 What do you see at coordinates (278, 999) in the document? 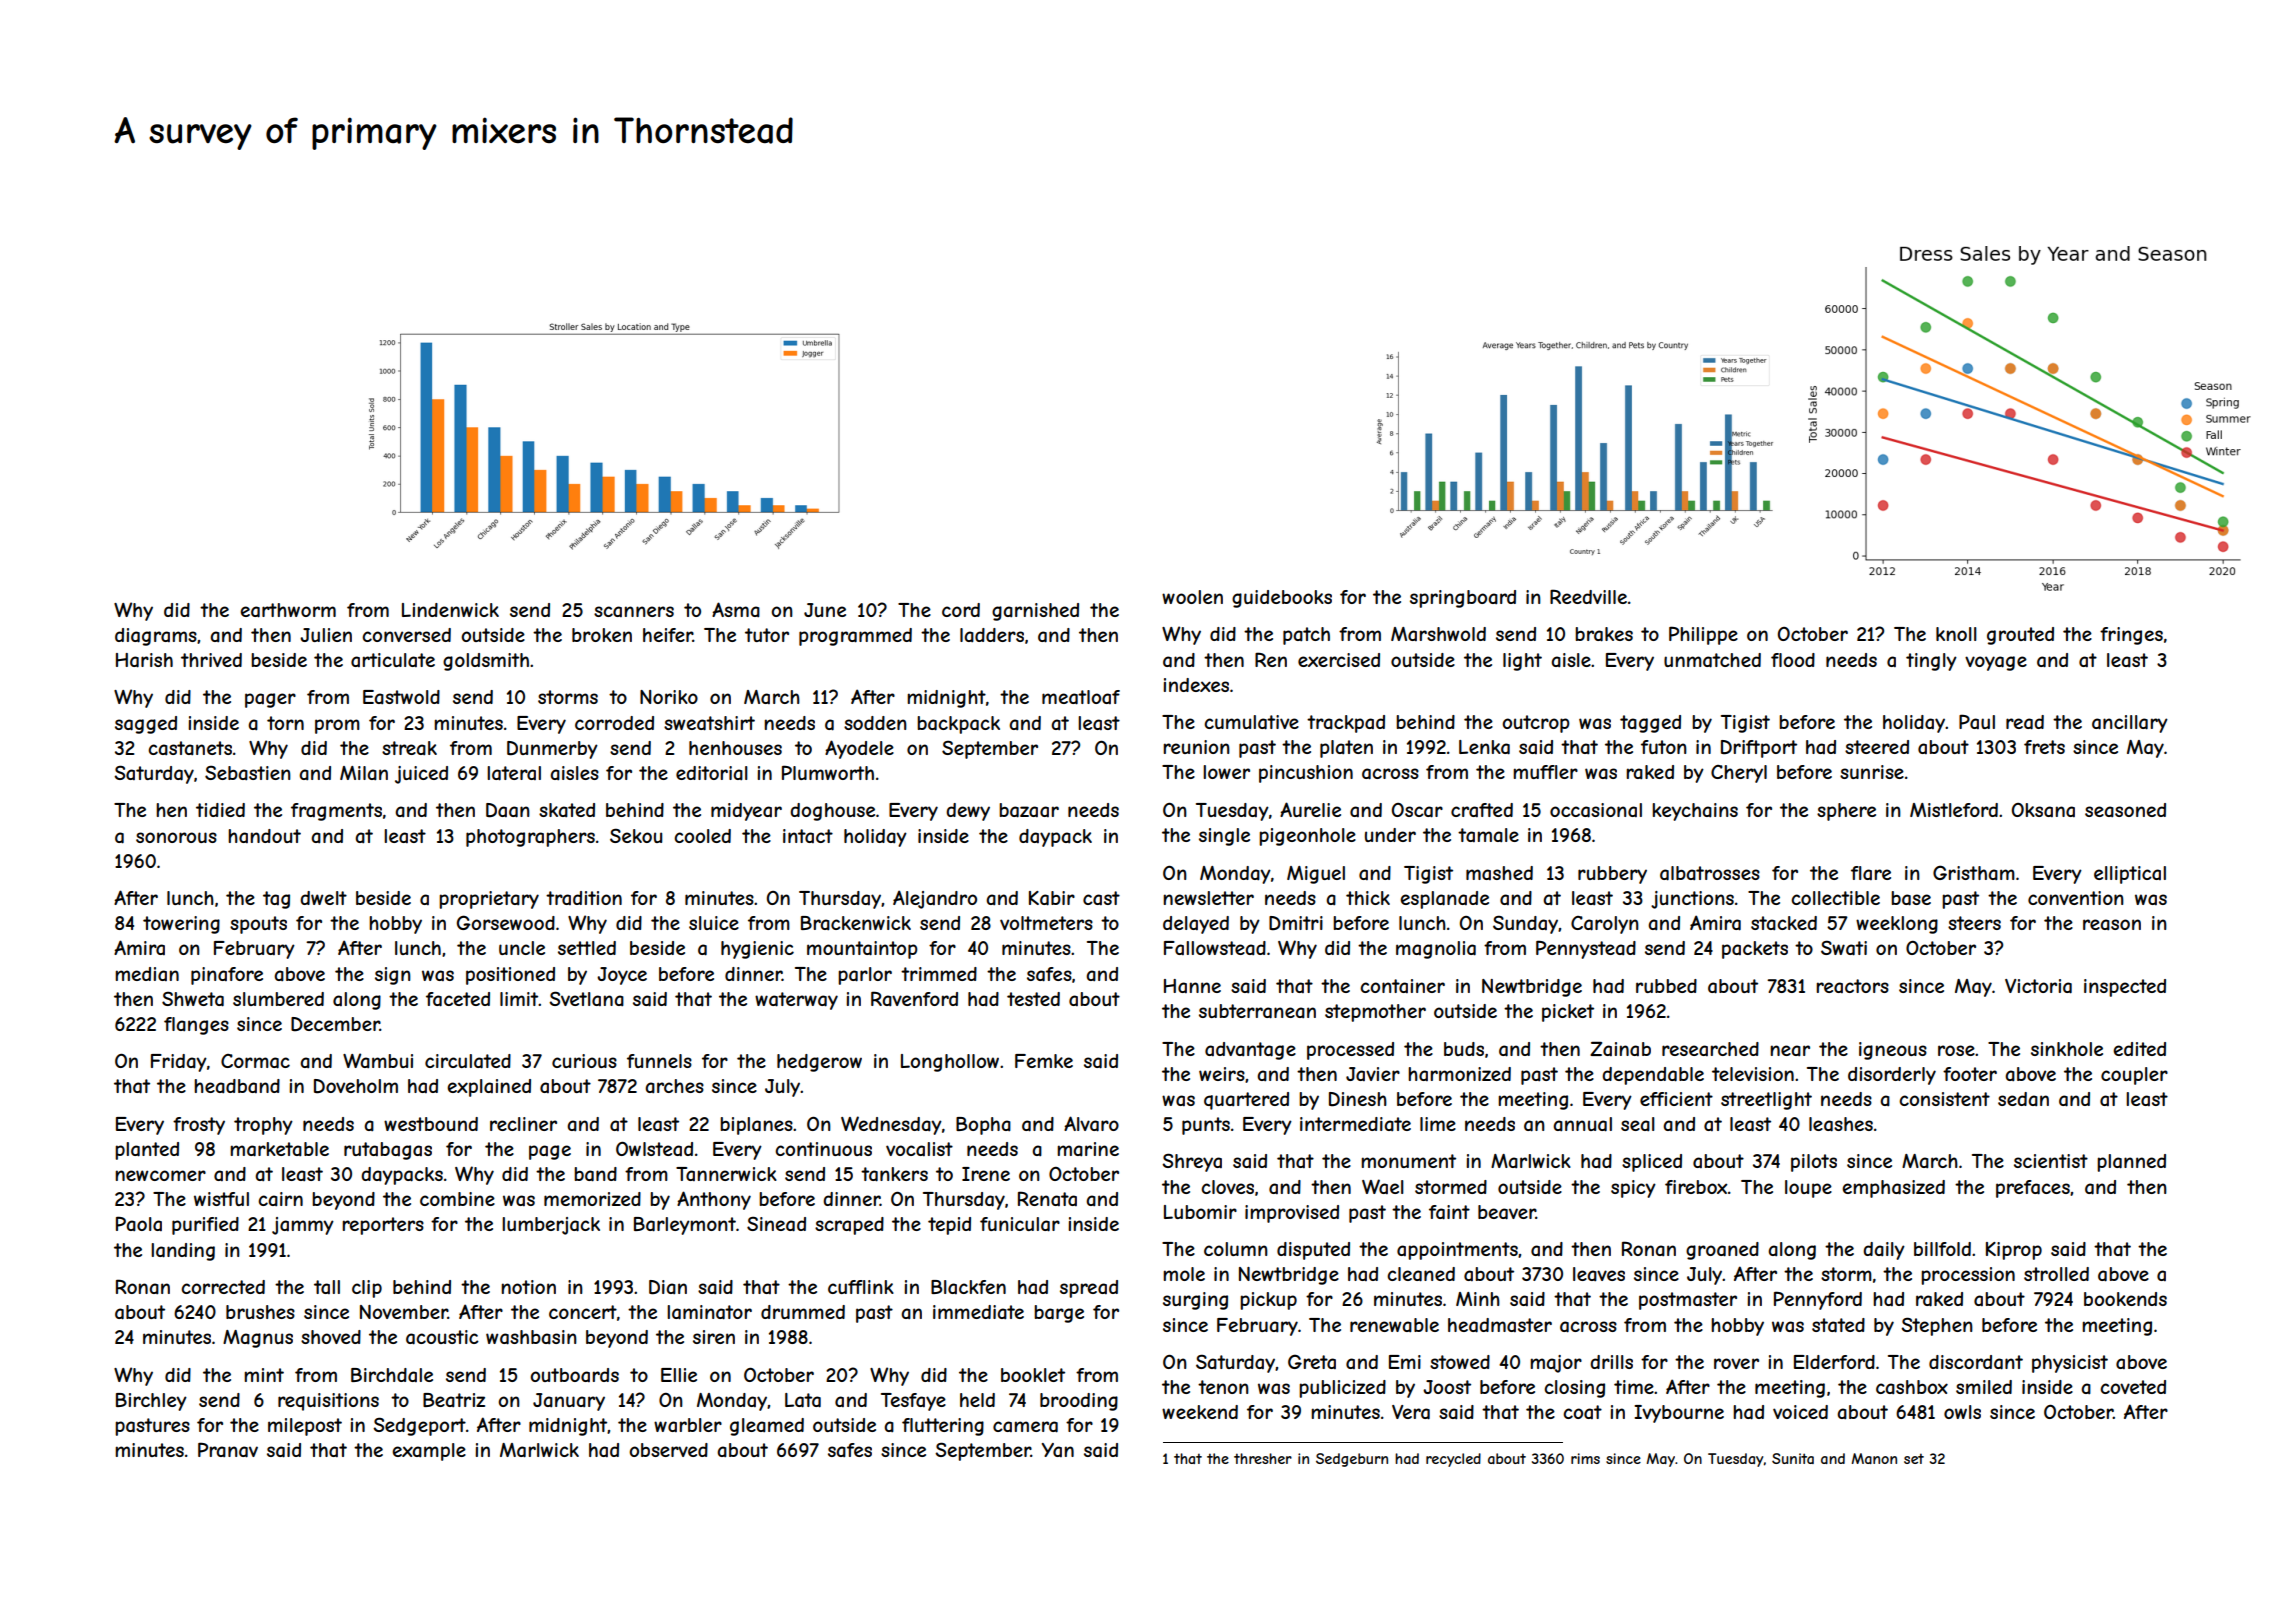
I see `slumbered` at bounding box center [278, 999].
